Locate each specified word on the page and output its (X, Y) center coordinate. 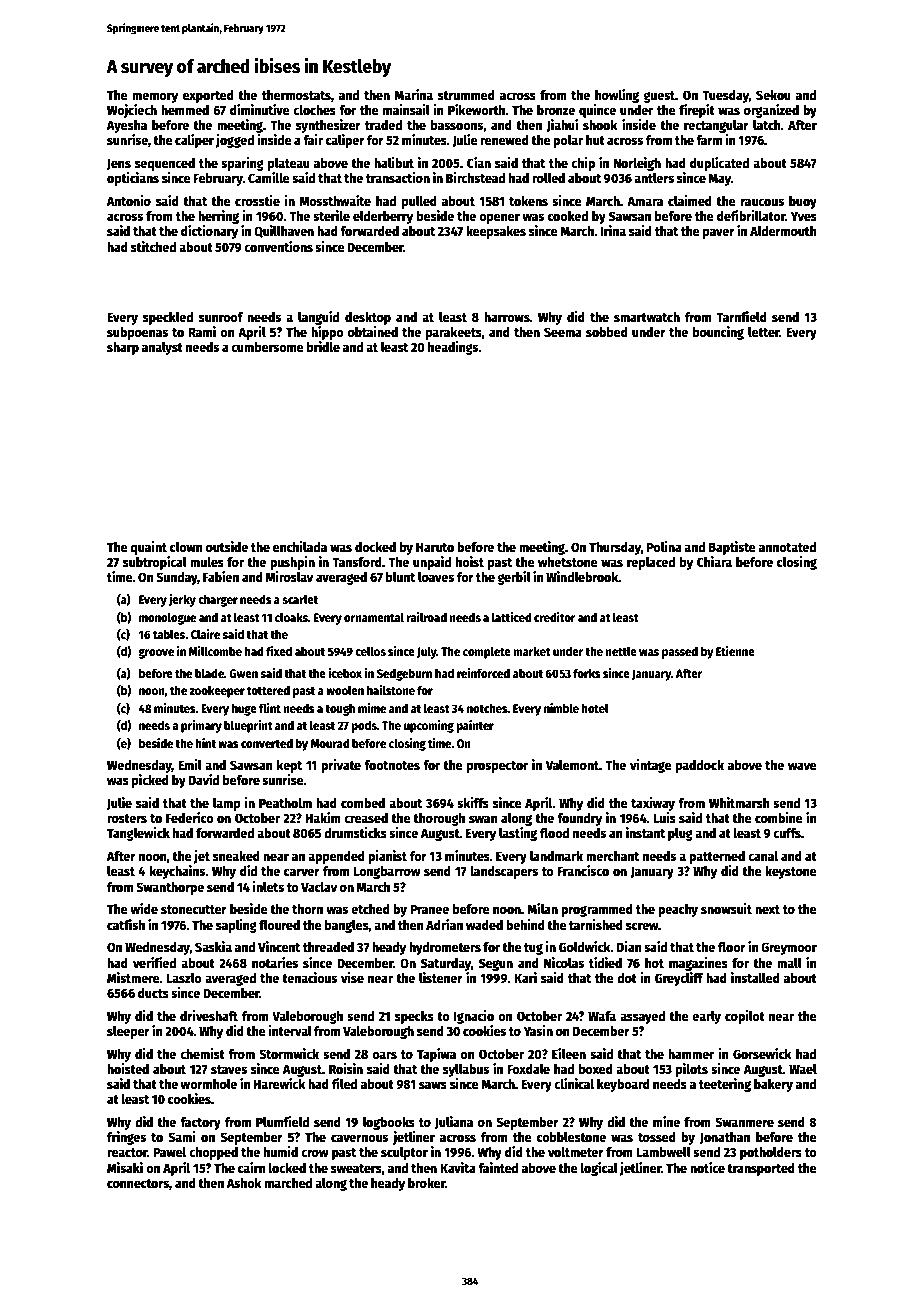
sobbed (607, 332)
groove (156, 653)
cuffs (787, 833)
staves (229, 1069)
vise (352, 977)
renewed (504, 140)
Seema (563, 332)
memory (155, 97)
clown (186, 547)
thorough (439, 819)
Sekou (773, 95)
